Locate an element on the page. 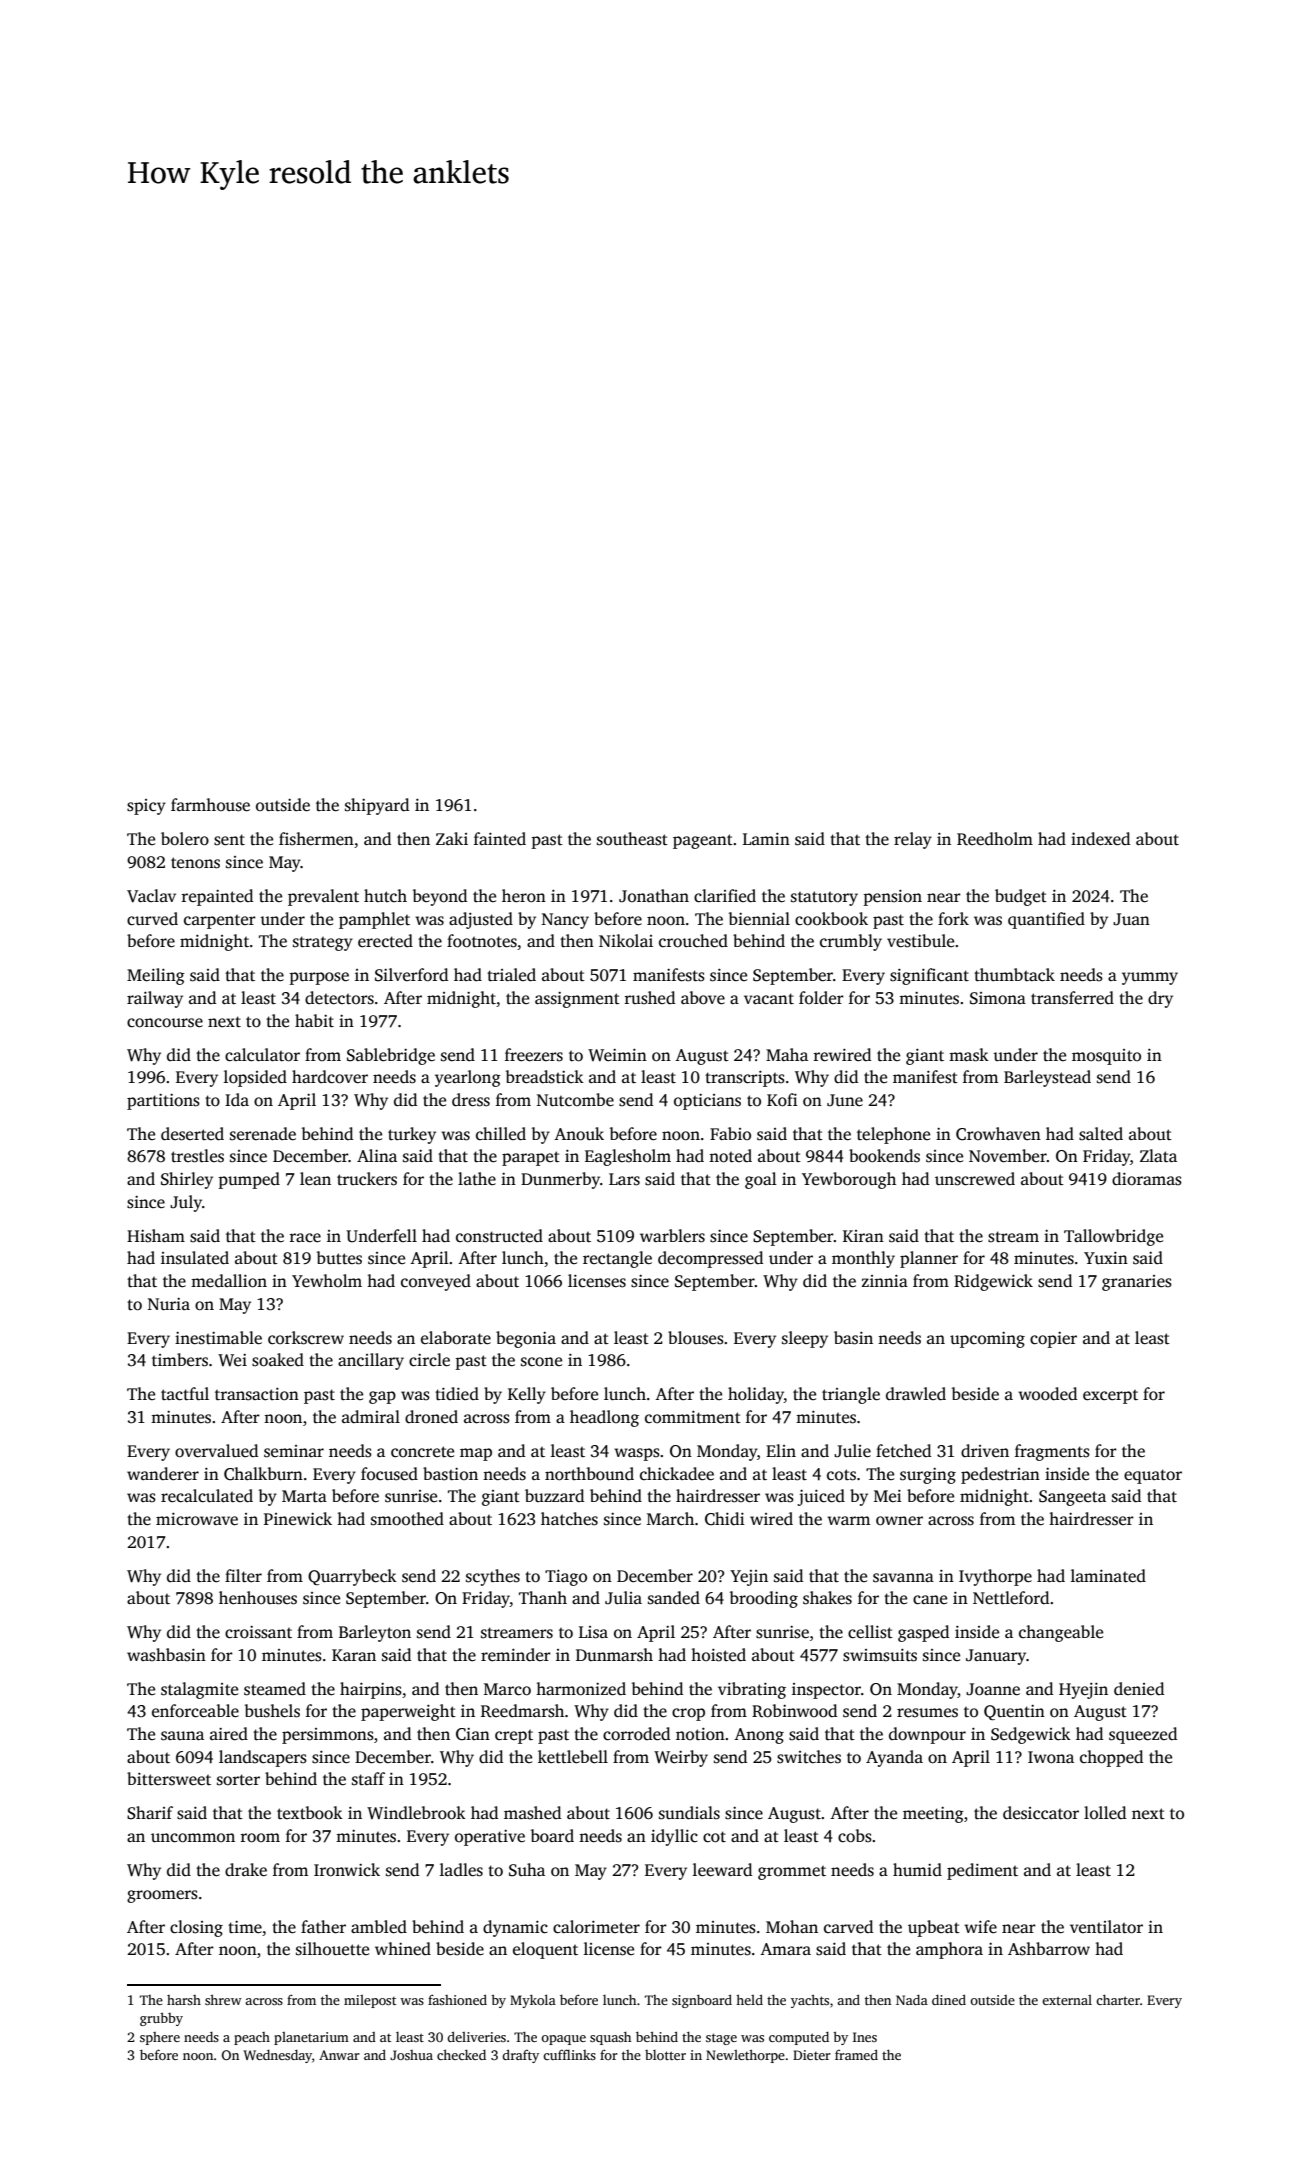 The image size is (1312, 2162). Lars is located at coordinates (624, 1179).
